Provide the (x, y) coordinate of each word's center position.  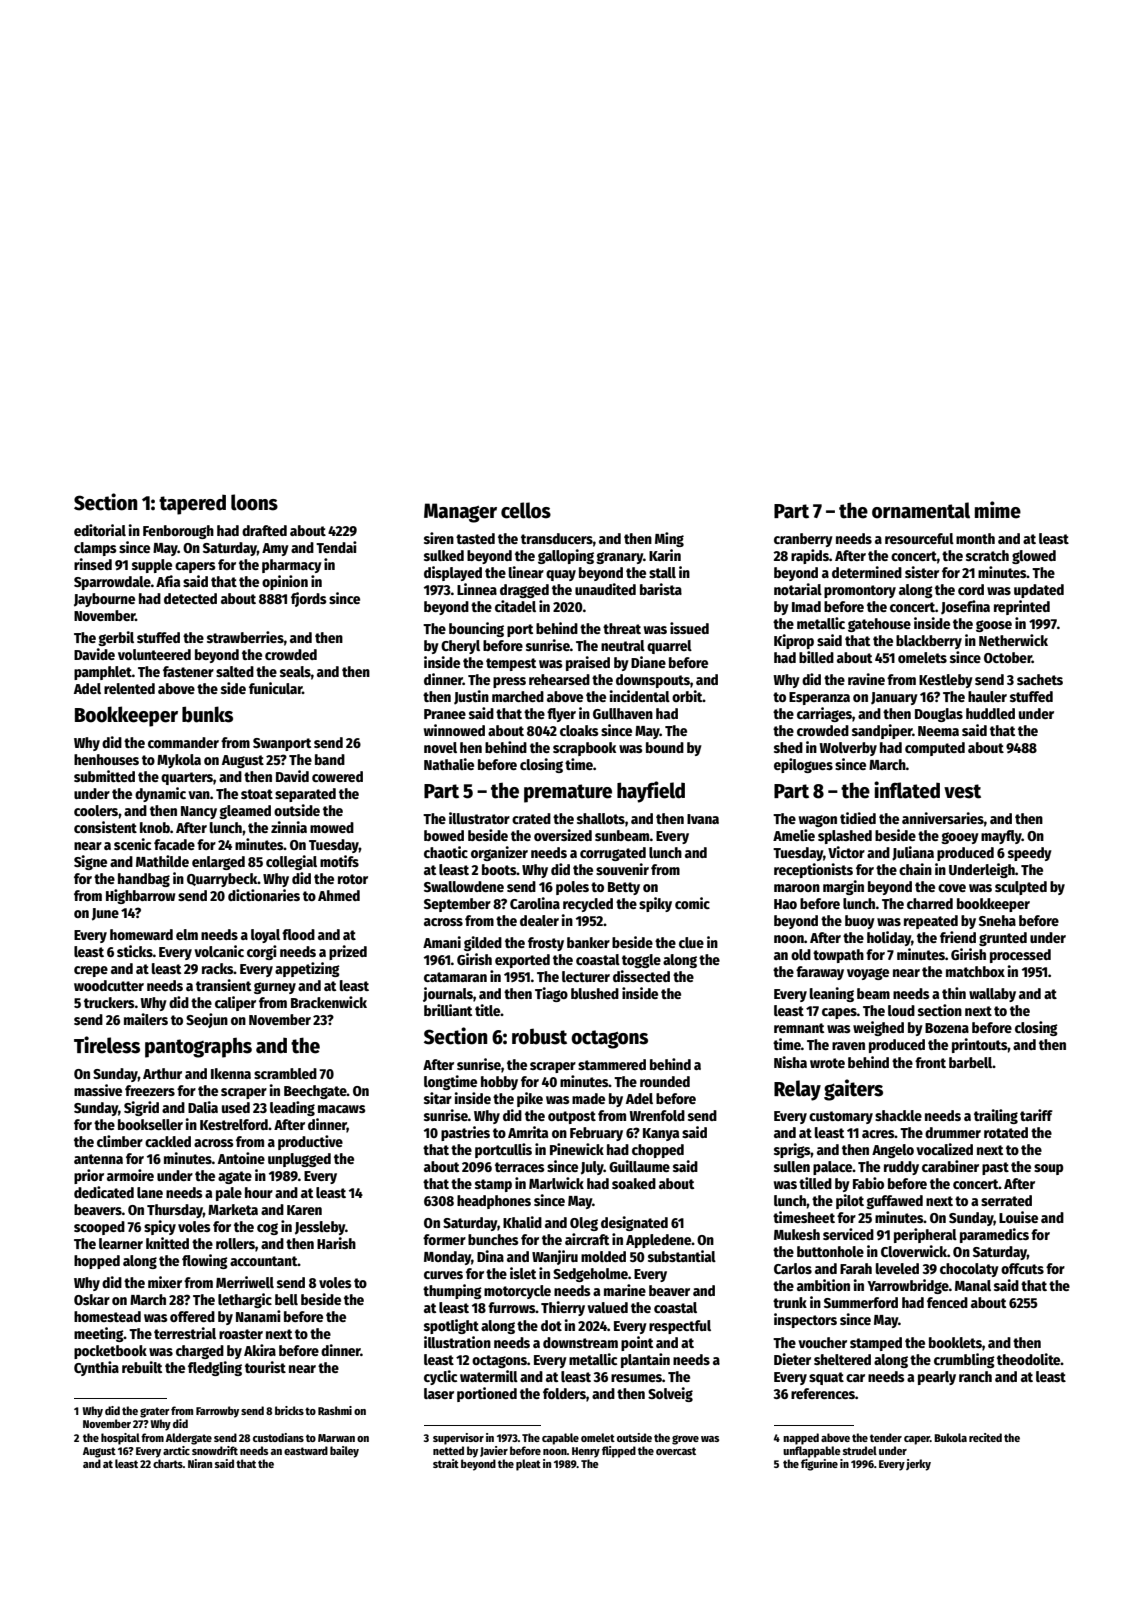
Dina (490, 1256)
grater (155, 1412)
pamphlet (103, 673)
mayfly (1001, 837)
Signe (90, 862)
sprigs (792, 1150)
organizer (499, 853)
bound (665, 747)
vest (962, 791)
